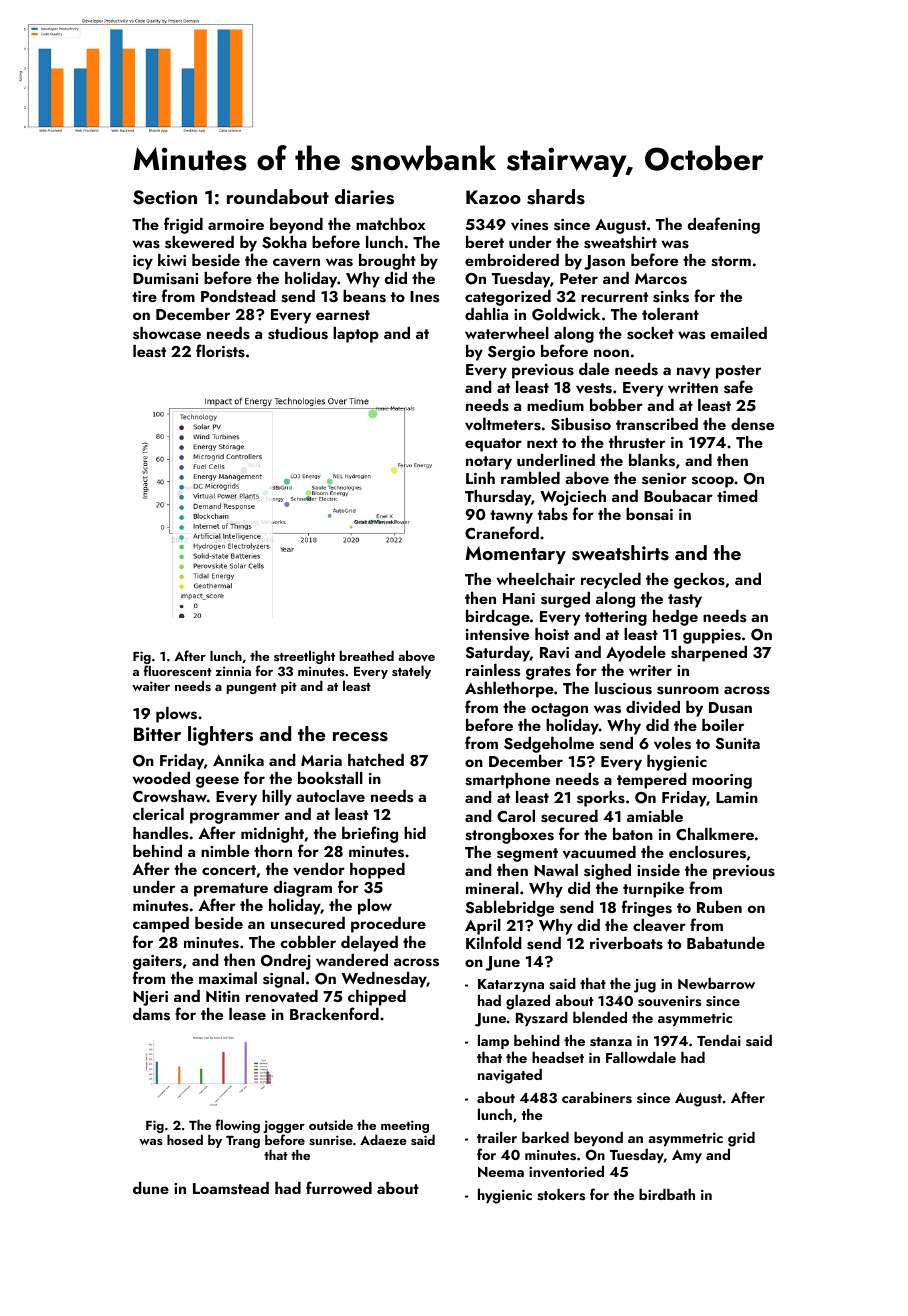  Describe the element at coordinates (151, 1188) in the screenshot. I see `dune` at that location.
